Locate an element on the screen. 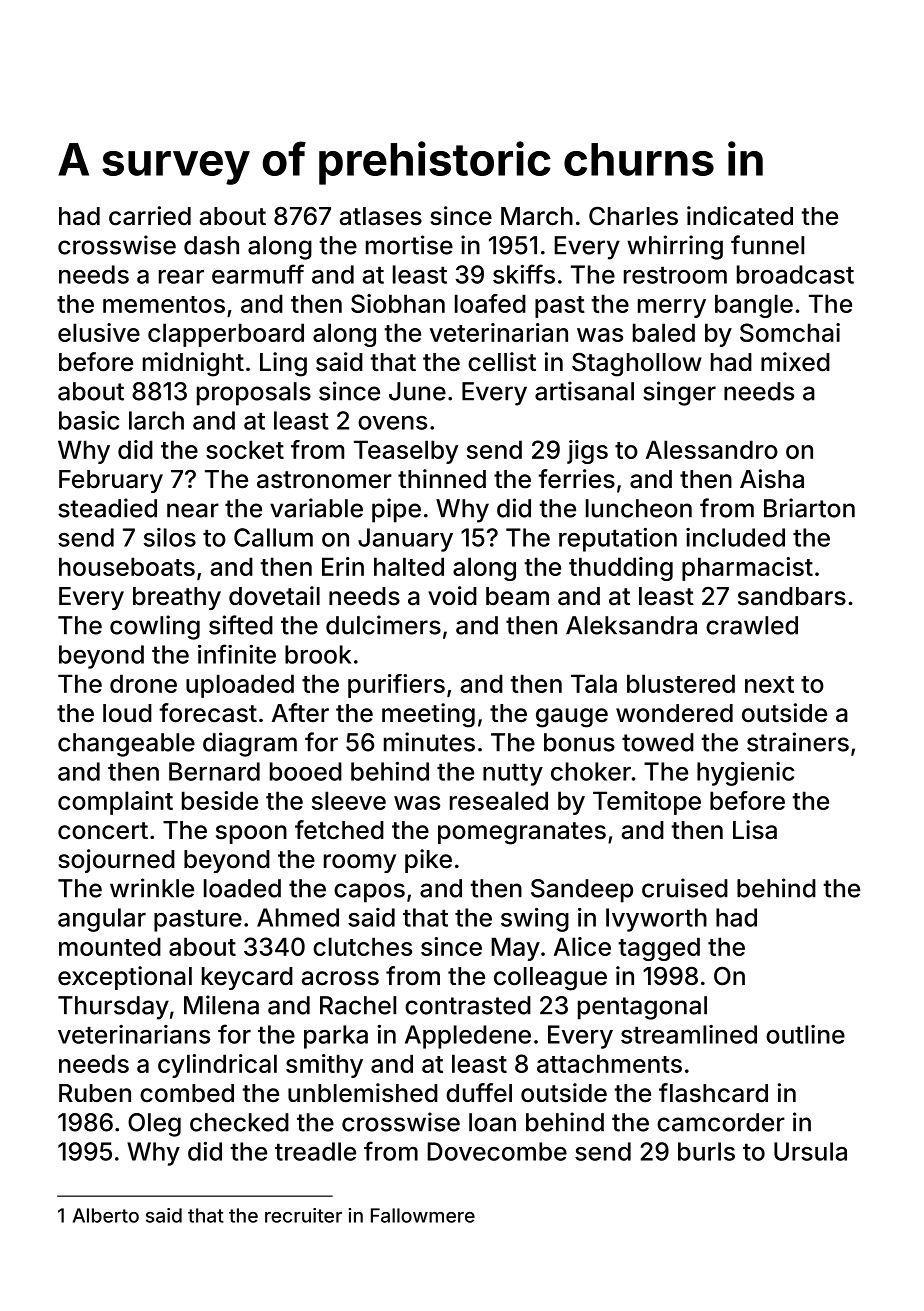  strainers is located at coordinates (798, 742).
